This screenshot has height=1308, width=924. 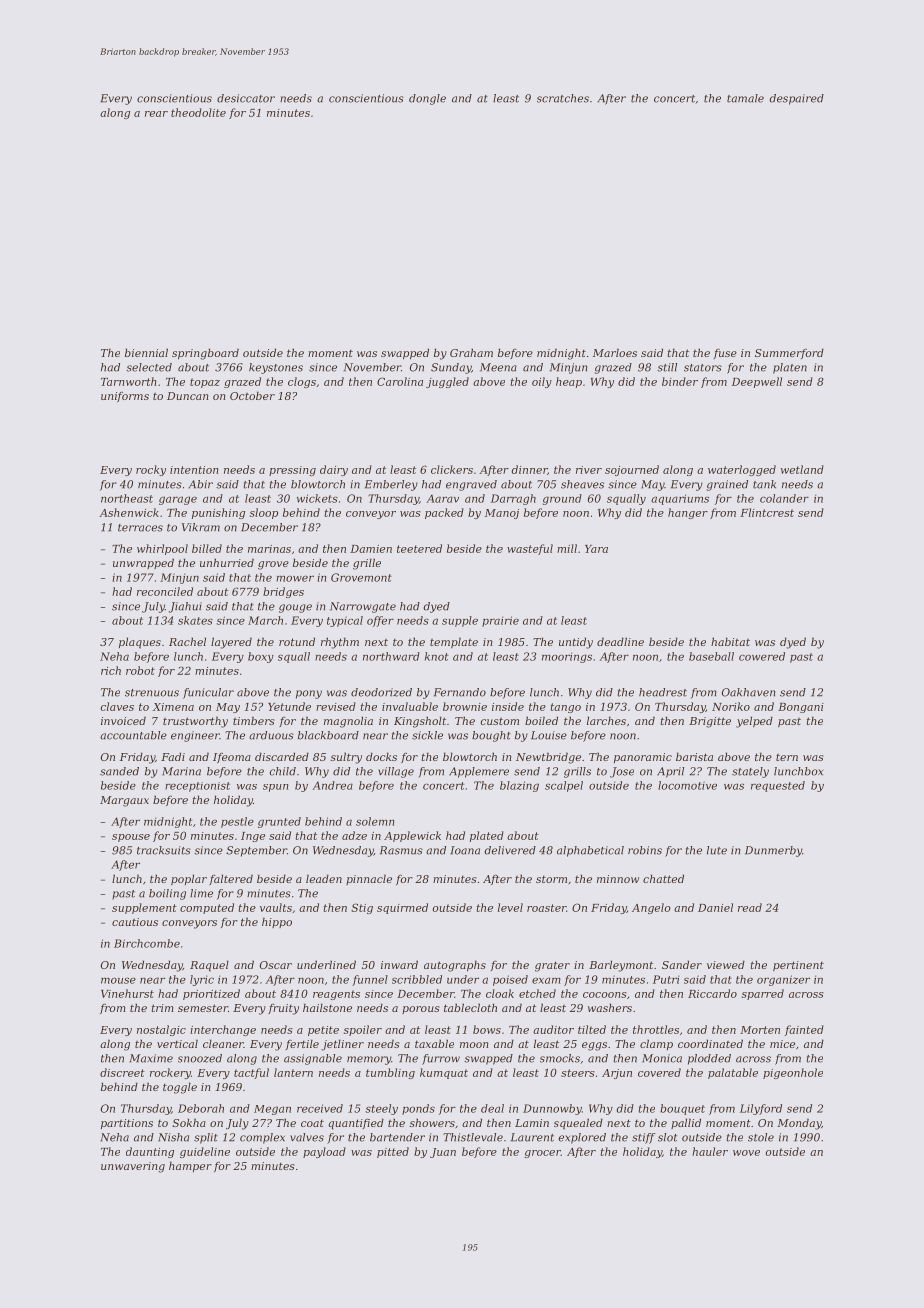 I want to click on scratches, so click(x=563, y=98).
